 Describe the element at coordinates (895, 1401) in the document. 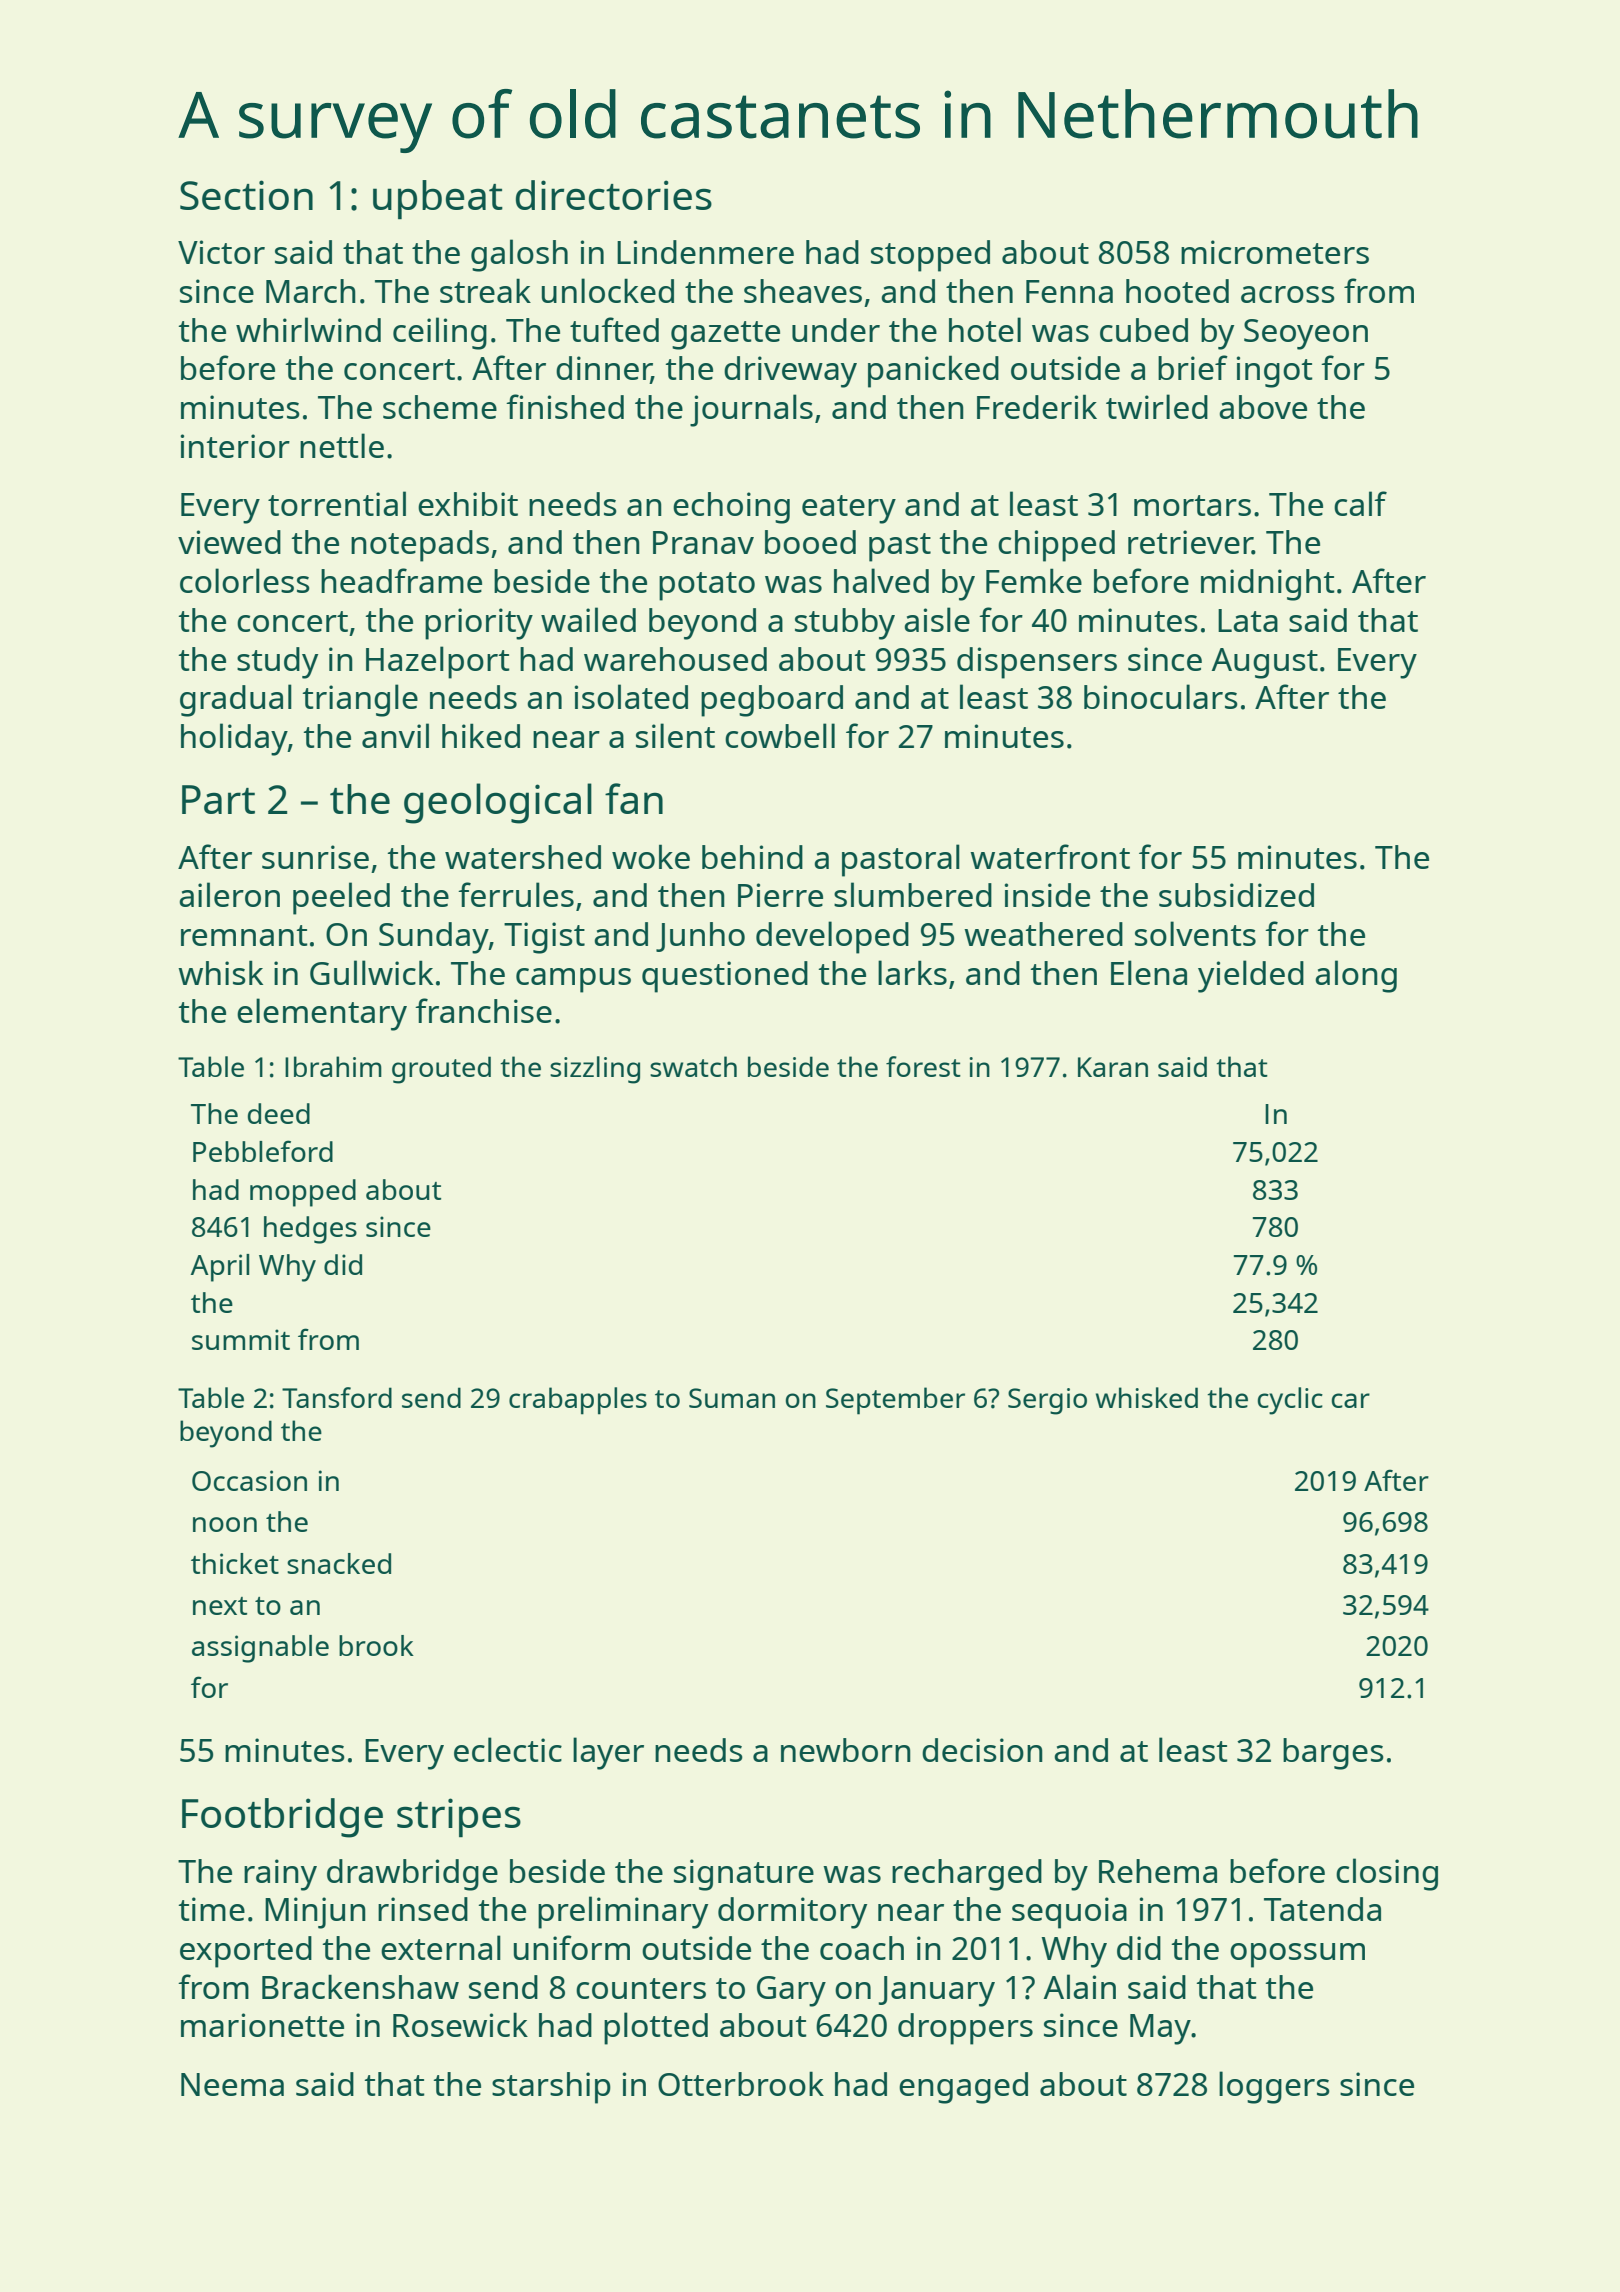

I see `September` at that location.
